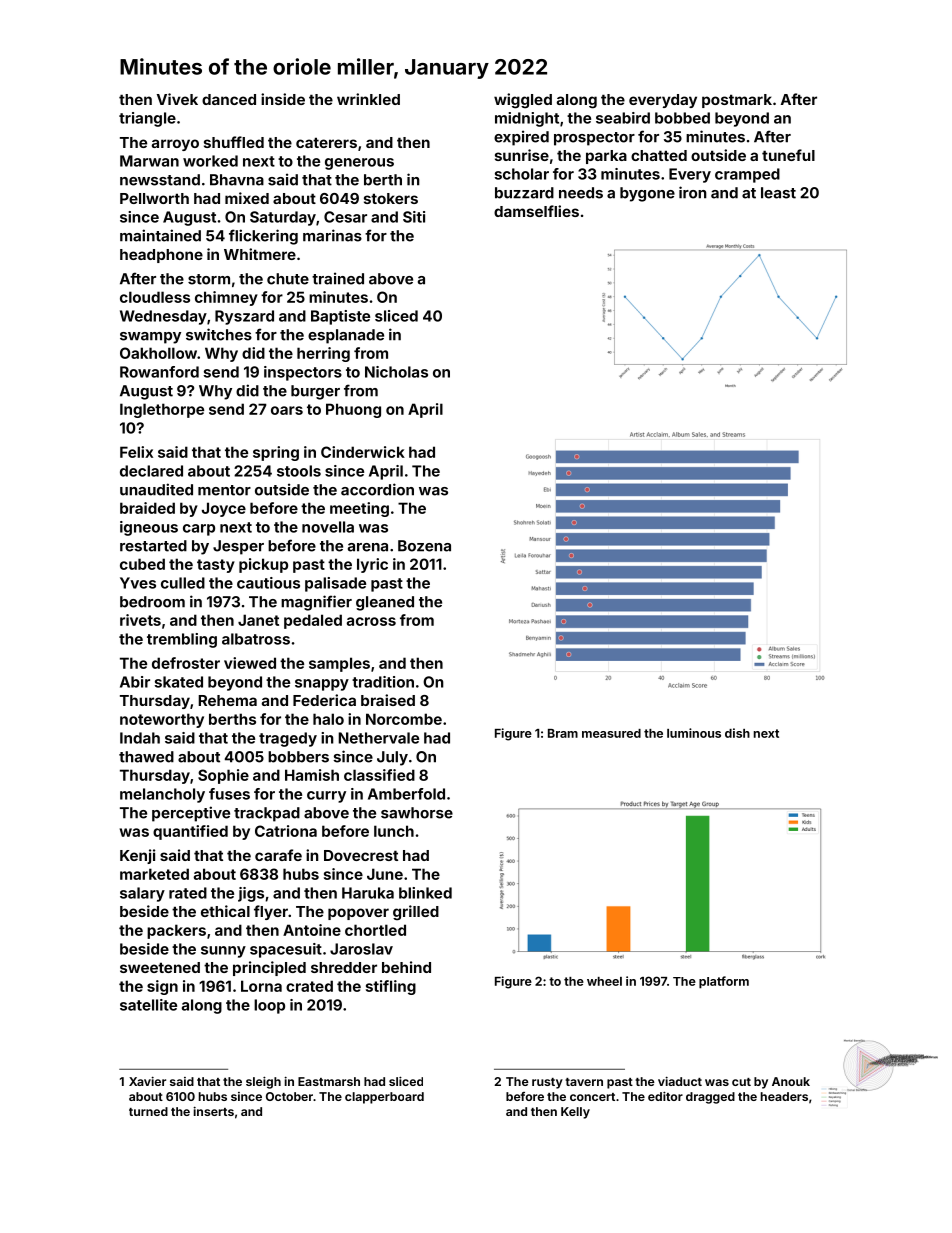 The width and height of the screenshot is (952, 1233). What do you see at coordinates (523, 101) in the screenshot?
I see `wiggled` at bounding box center [523, 101].
